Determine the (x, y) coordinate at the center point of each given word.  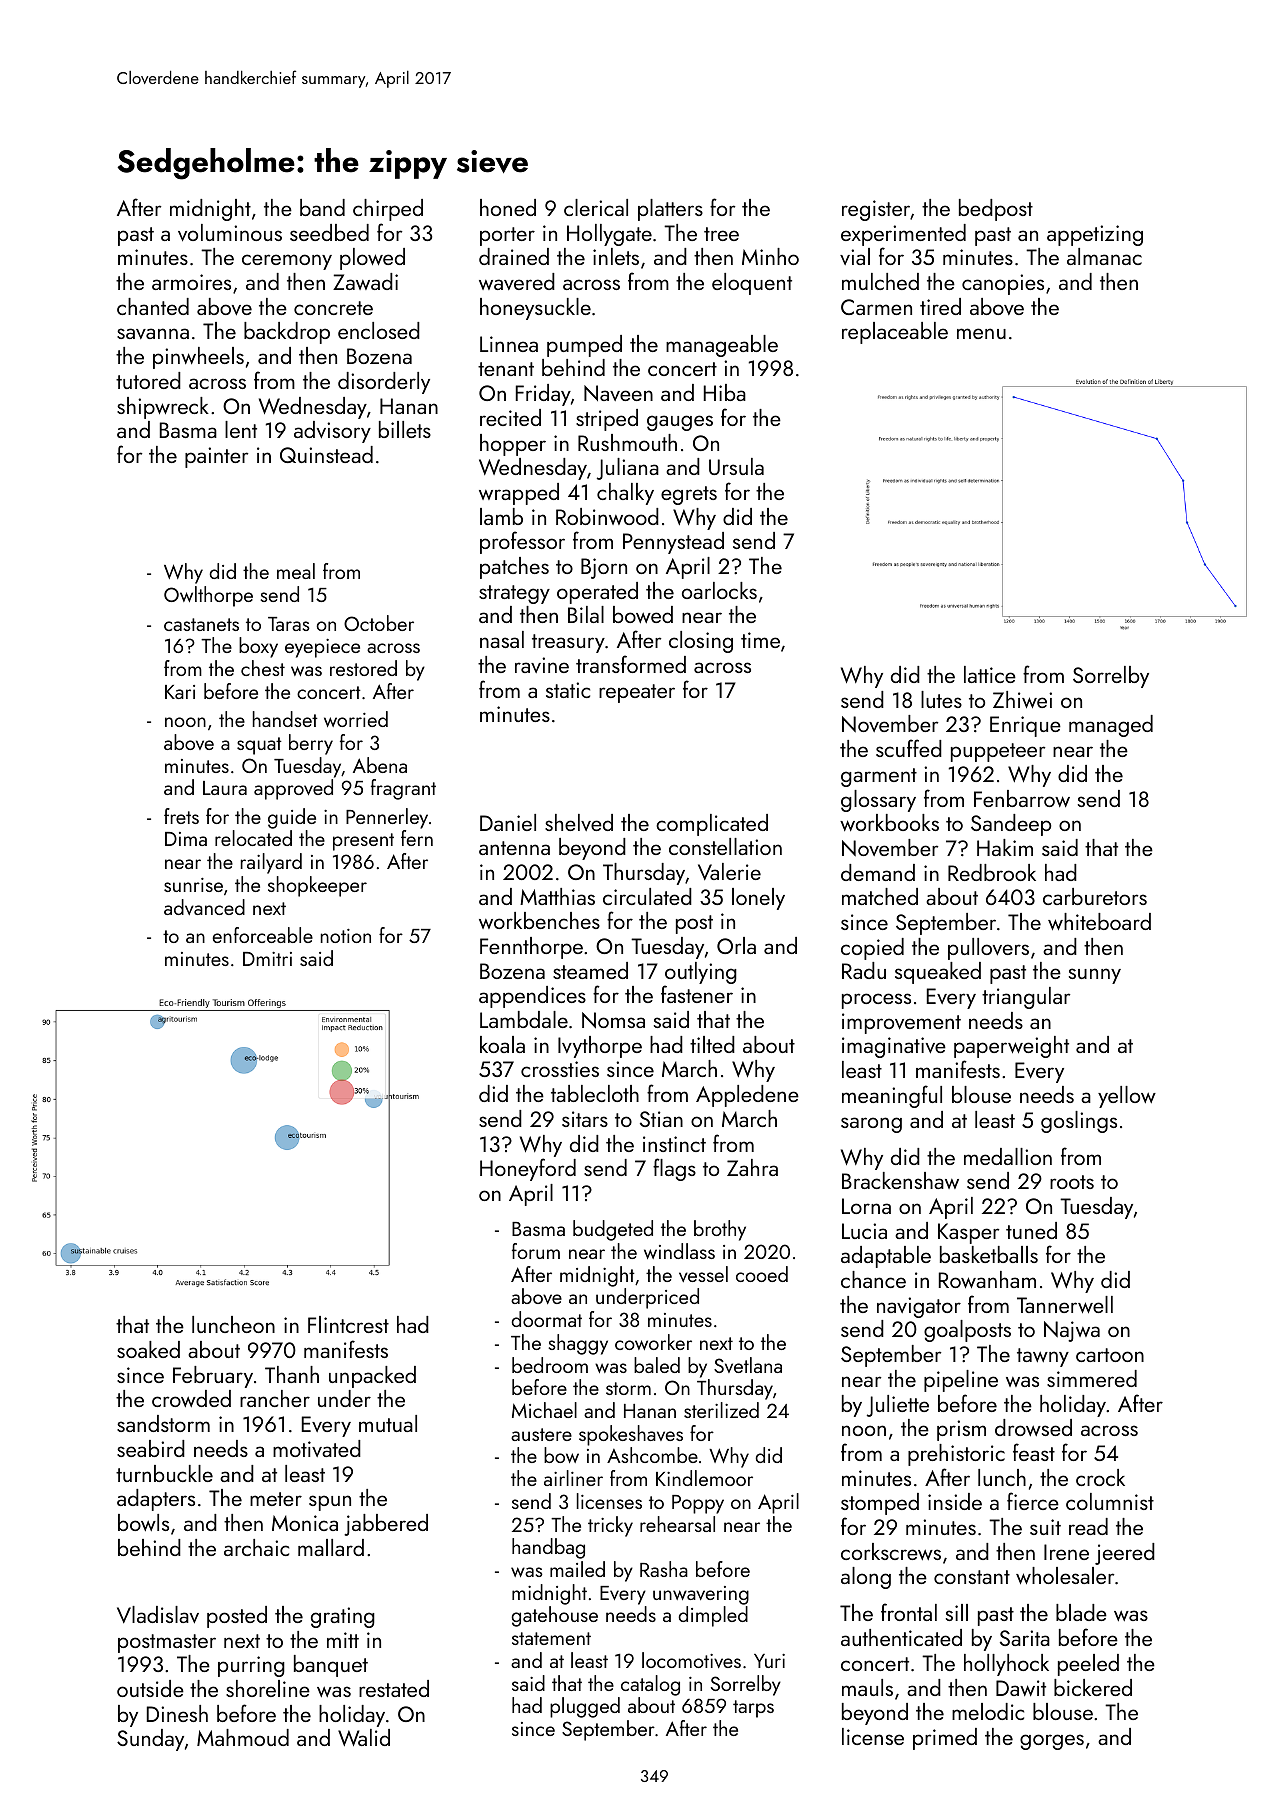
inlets (616, 256)
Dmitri (267, 959)
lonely (758, 899)
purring (251, 1666)
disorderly (384, 383)
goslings (1079, 1122)
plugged (585, 1707)
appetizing (1095, 235)
